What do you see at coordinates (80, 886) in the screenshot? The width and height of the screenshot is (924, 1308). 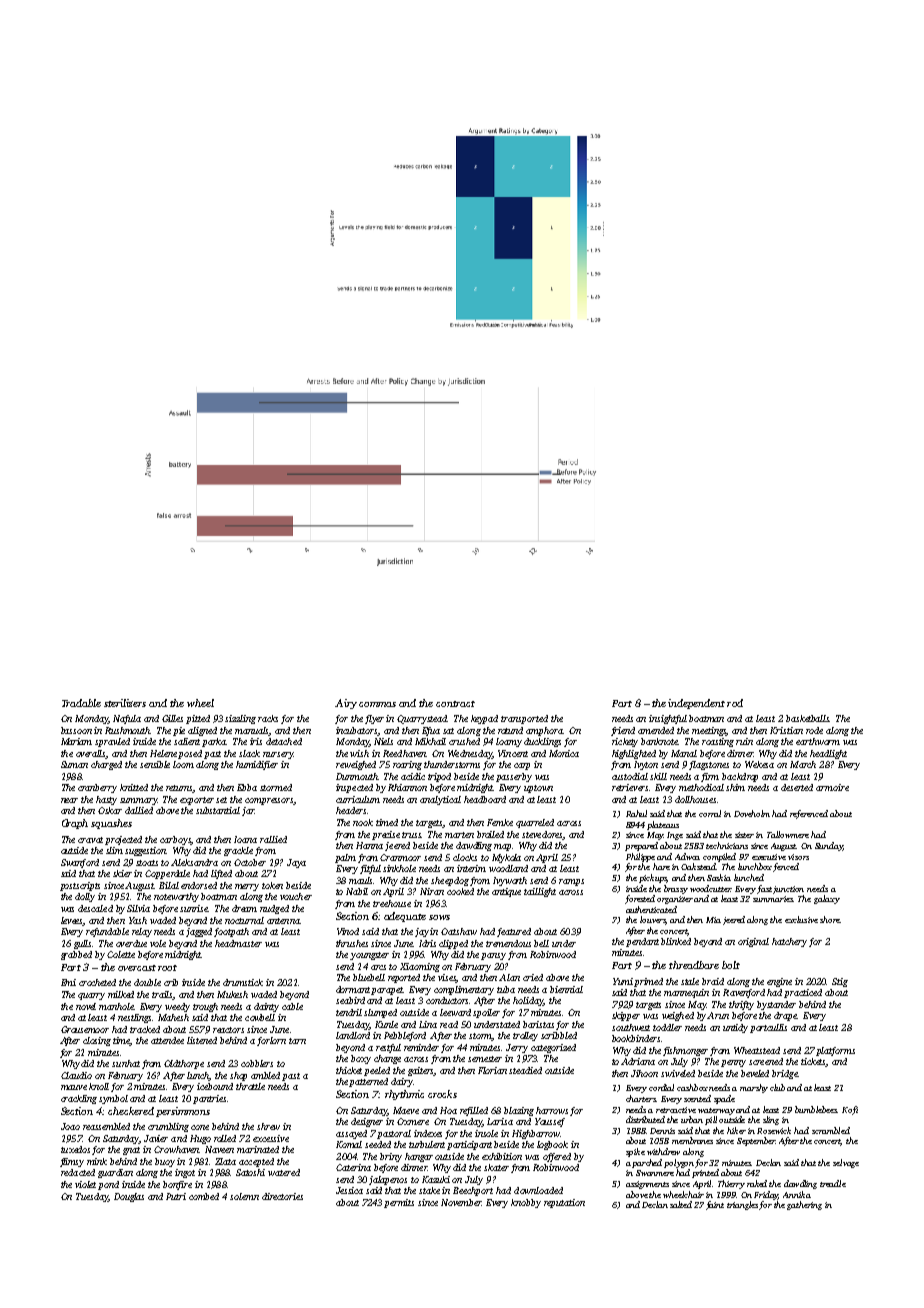 I see `postscripts` at bounding box center [80, 886].
